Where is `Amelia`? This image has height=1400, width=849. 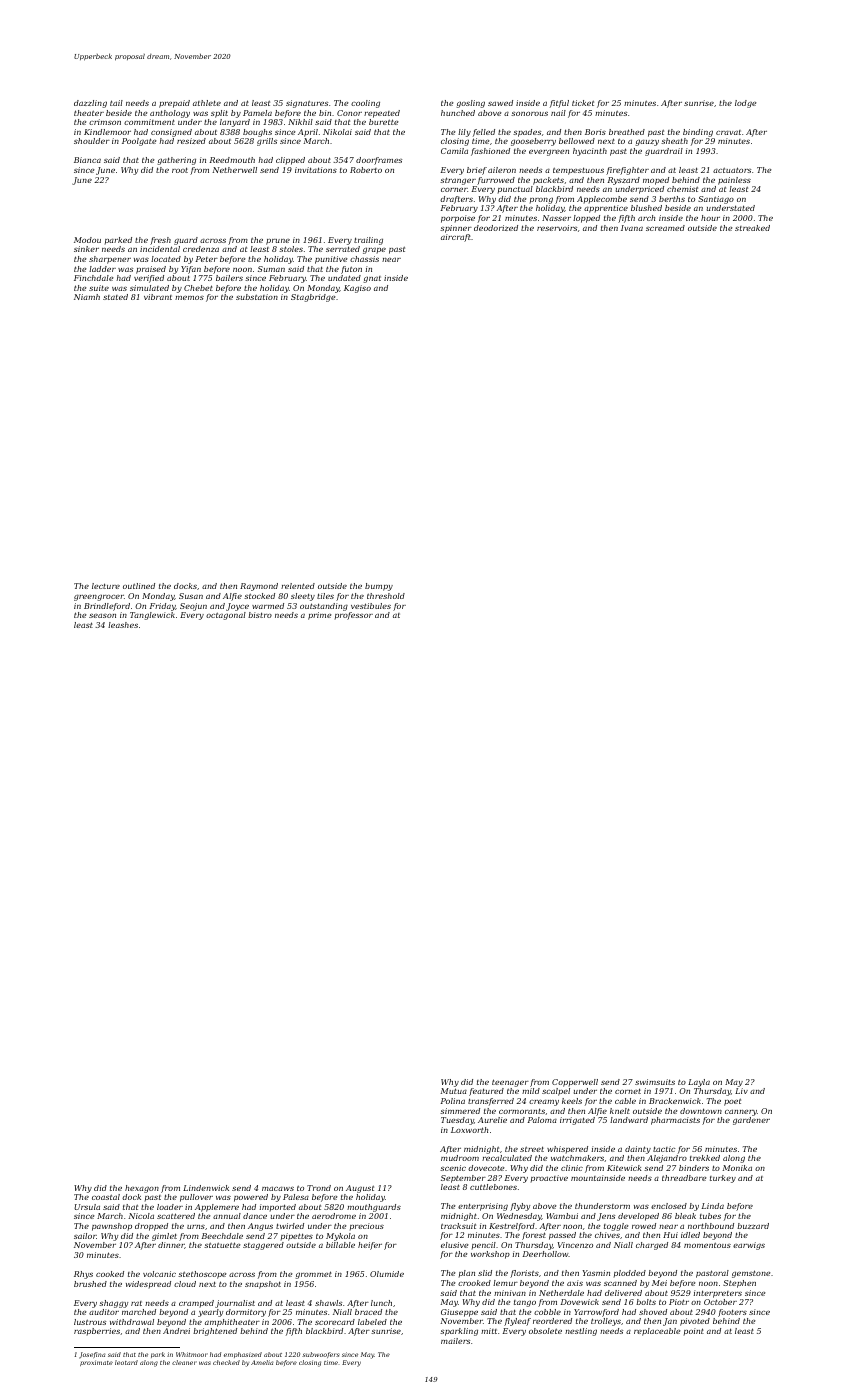
Amelia is located at coordinates (262, 1362).
